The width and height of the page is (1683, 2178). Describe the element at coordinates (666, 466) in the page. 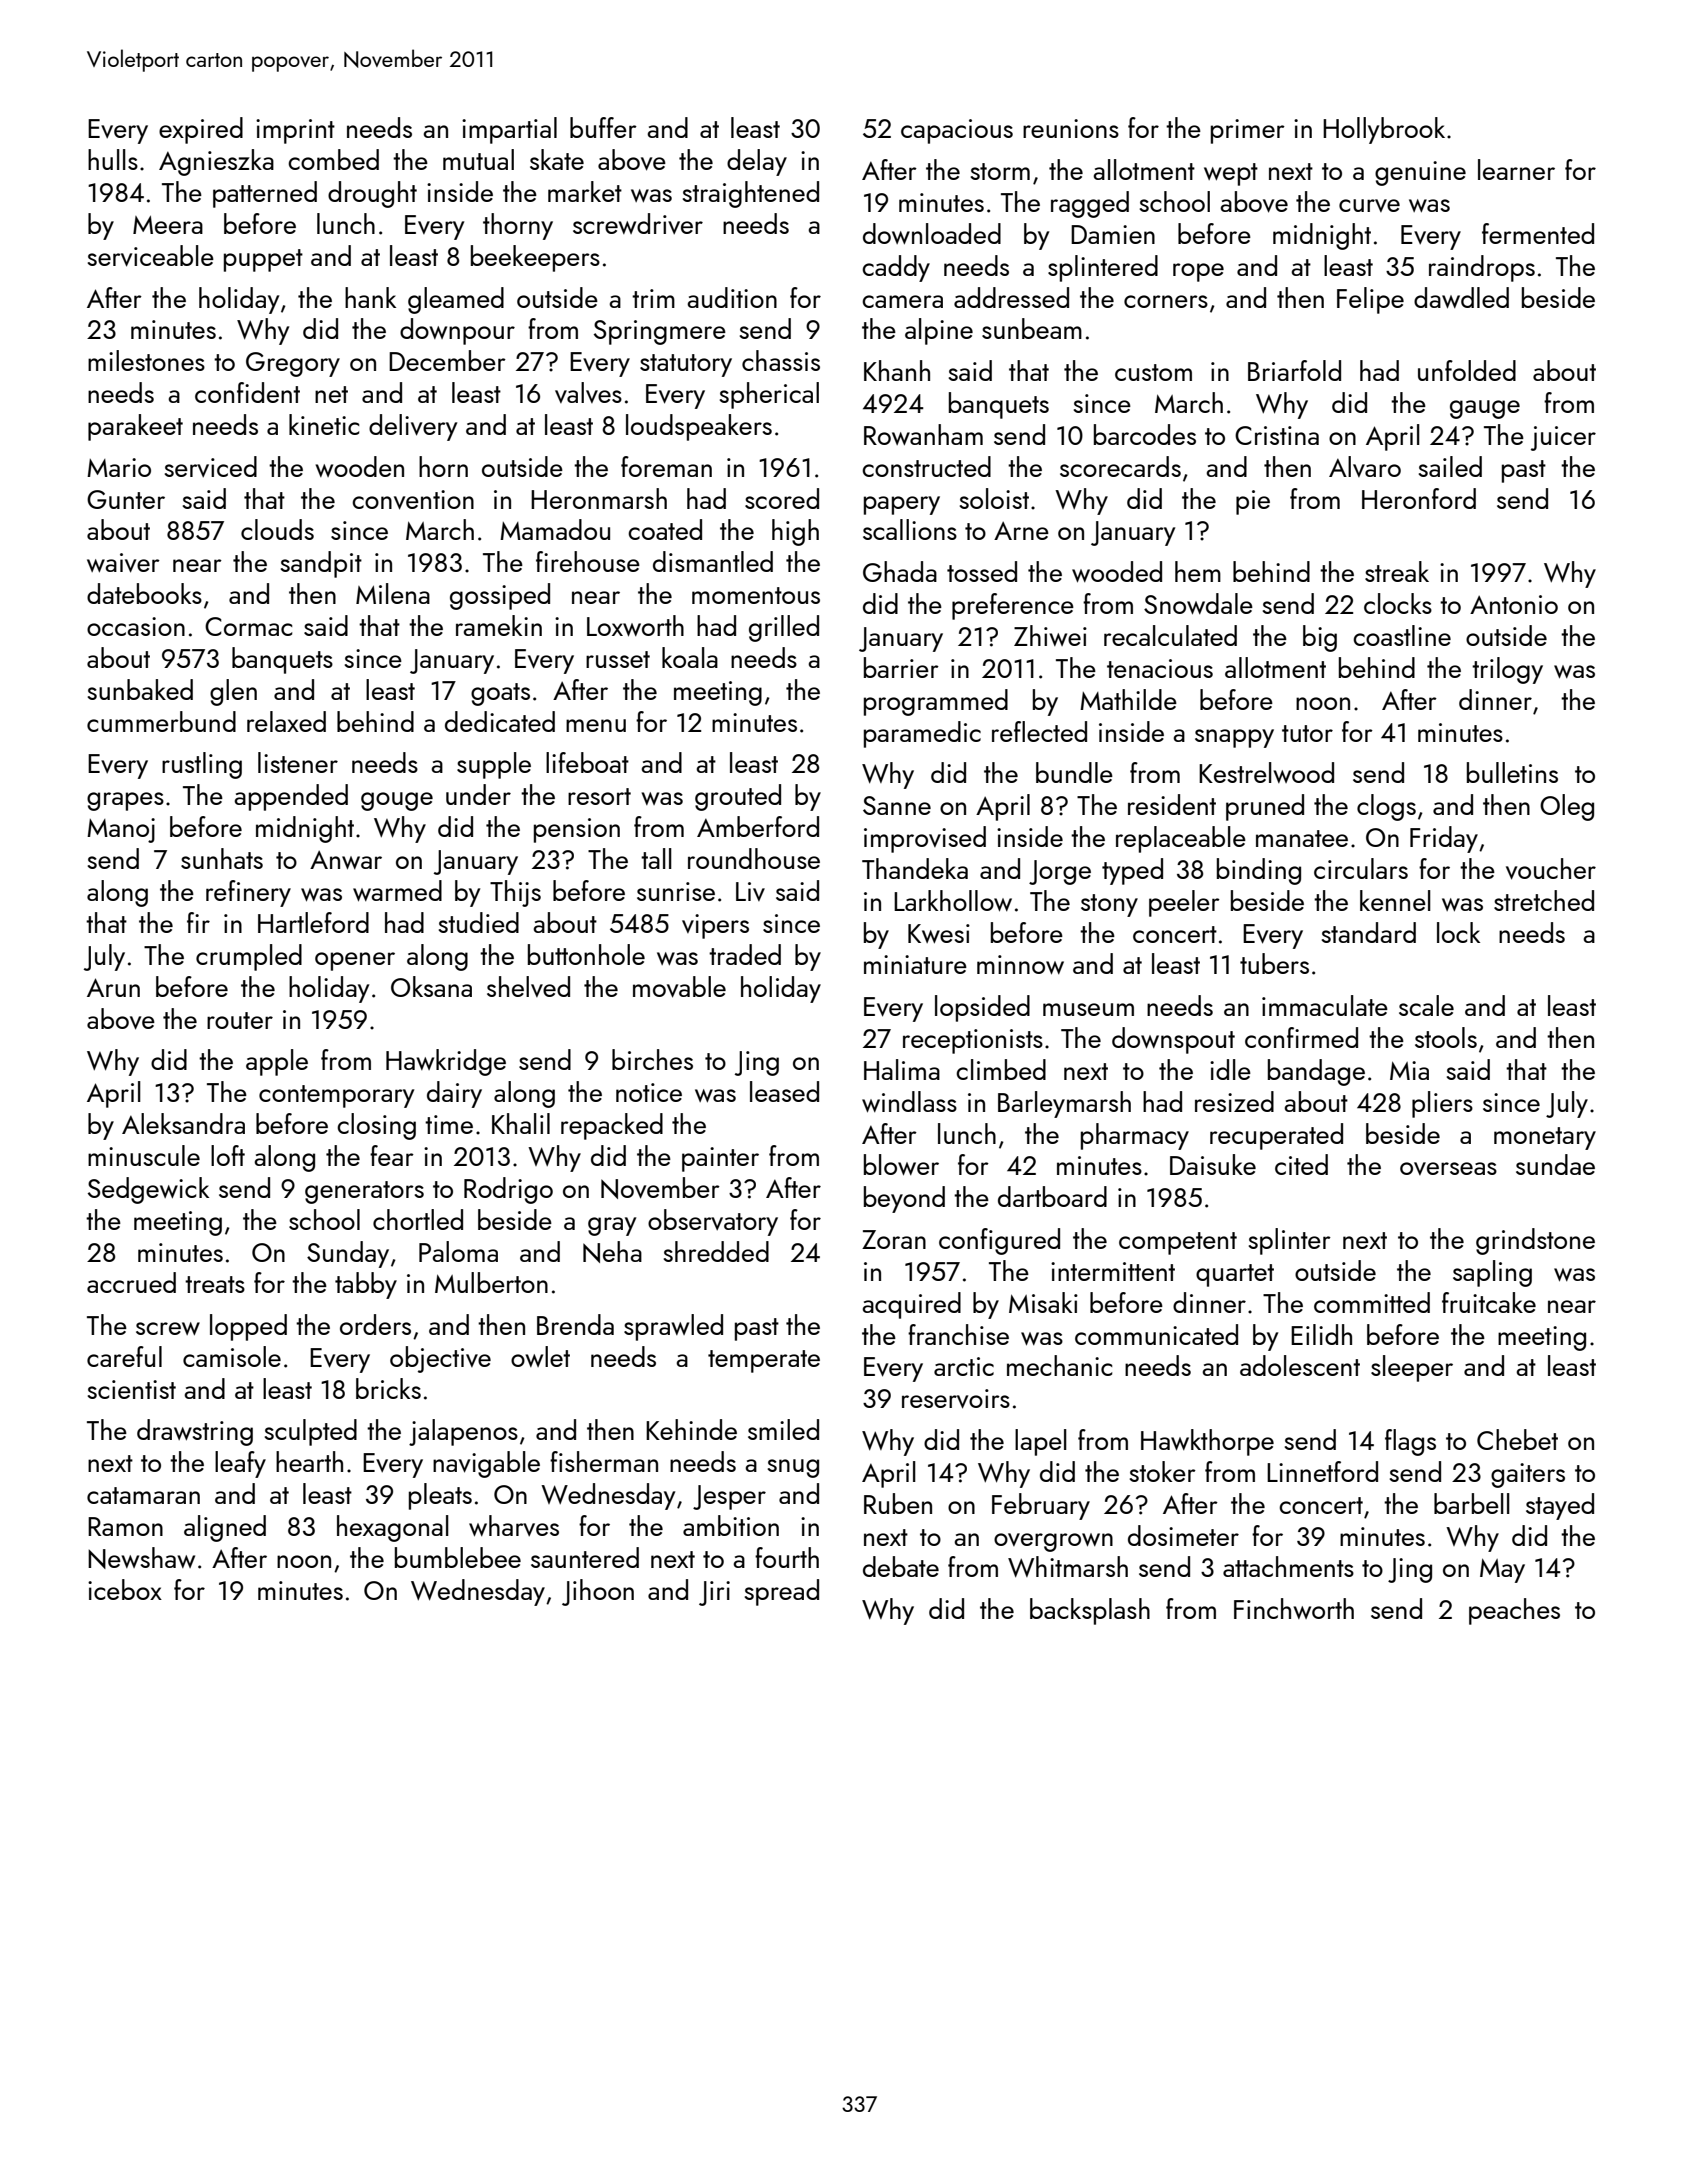

I see `foreman` at that location.
